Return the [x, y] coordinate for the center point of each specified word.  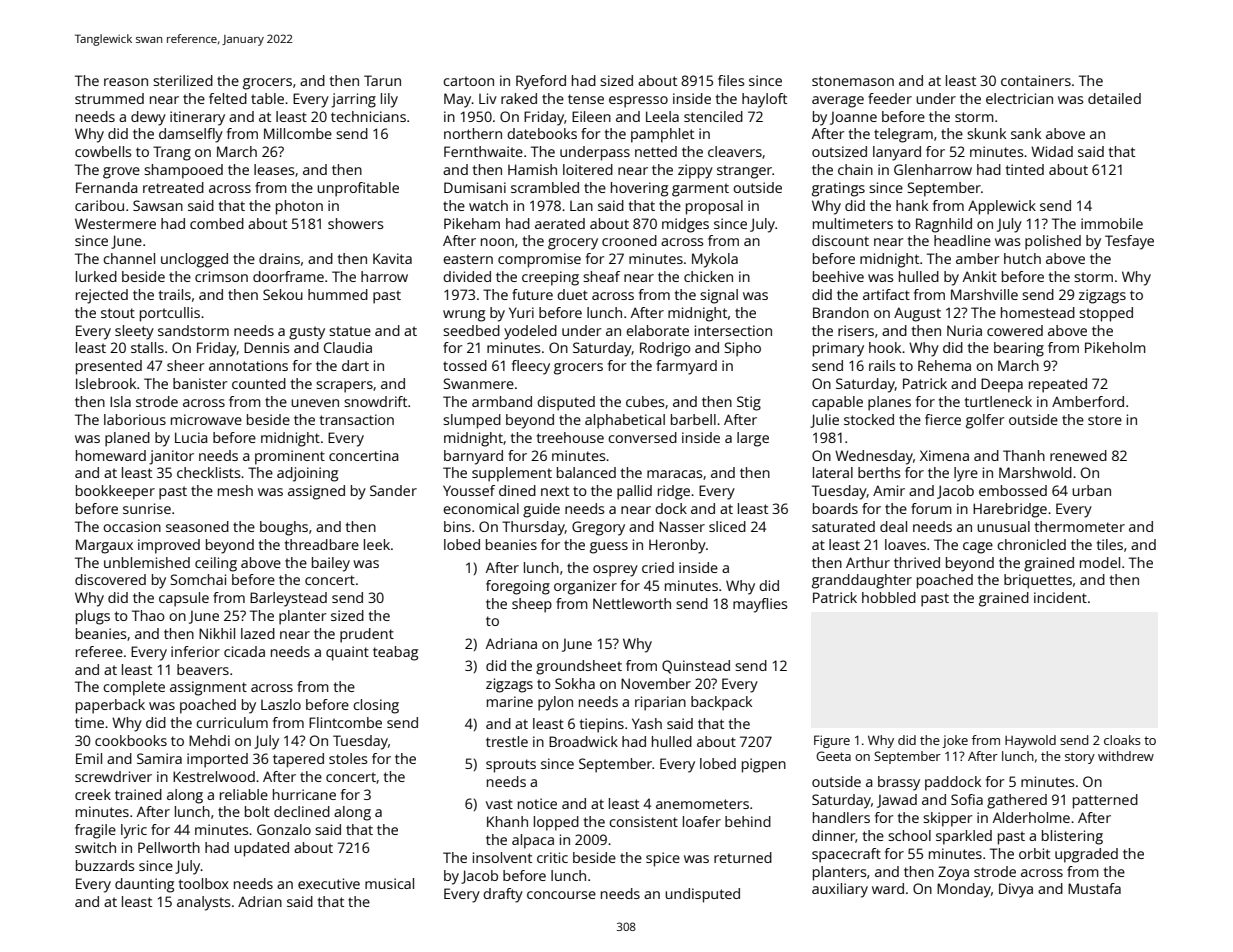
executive [329, 883]
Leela [662, 116]
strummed [109, 98]
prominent [290, 457]
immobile [1112, 223]
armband [502, 401]
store [1105, 420]
